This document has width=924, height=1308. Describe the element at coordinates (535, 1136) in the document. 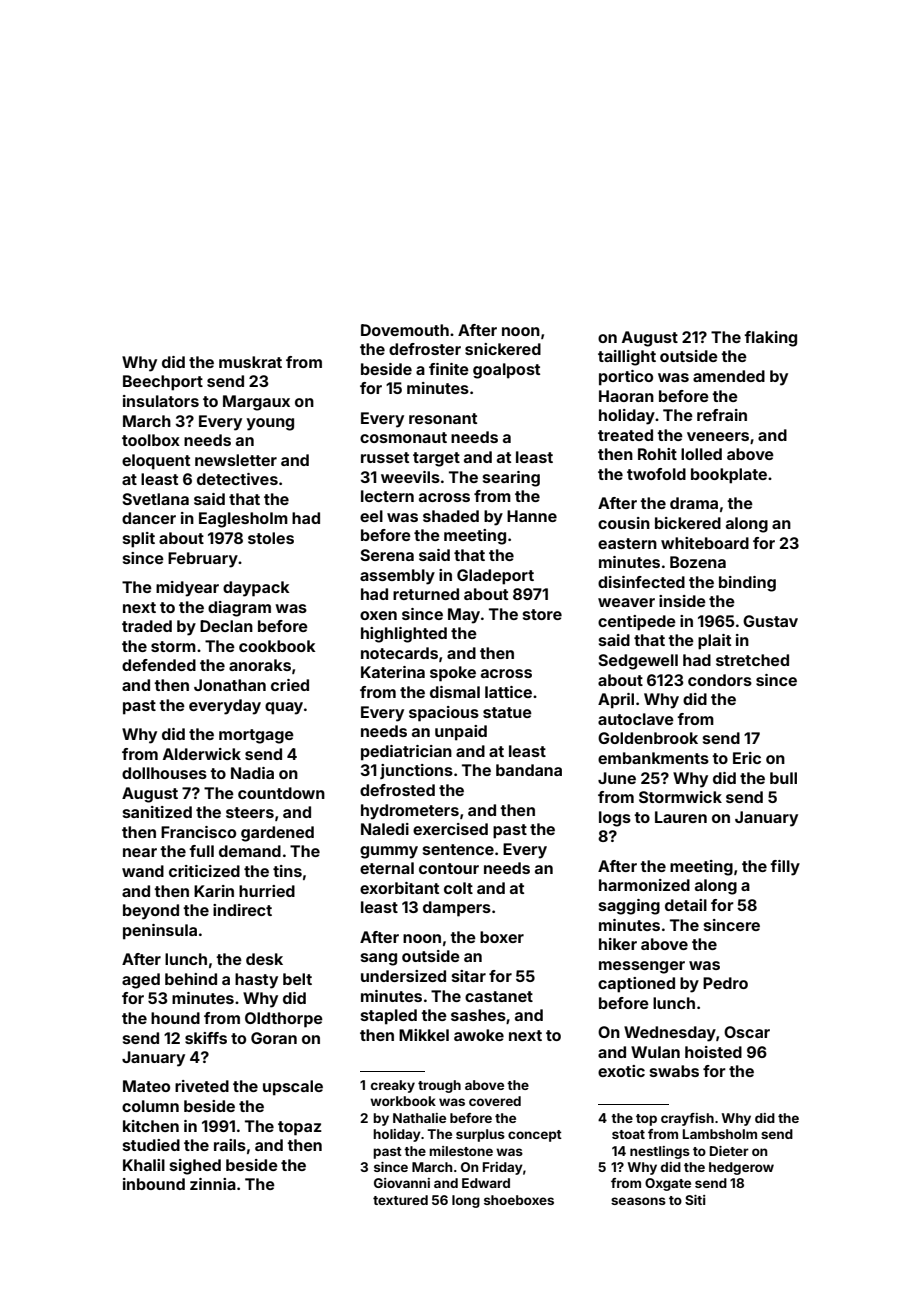

I see `concept` at that location.
